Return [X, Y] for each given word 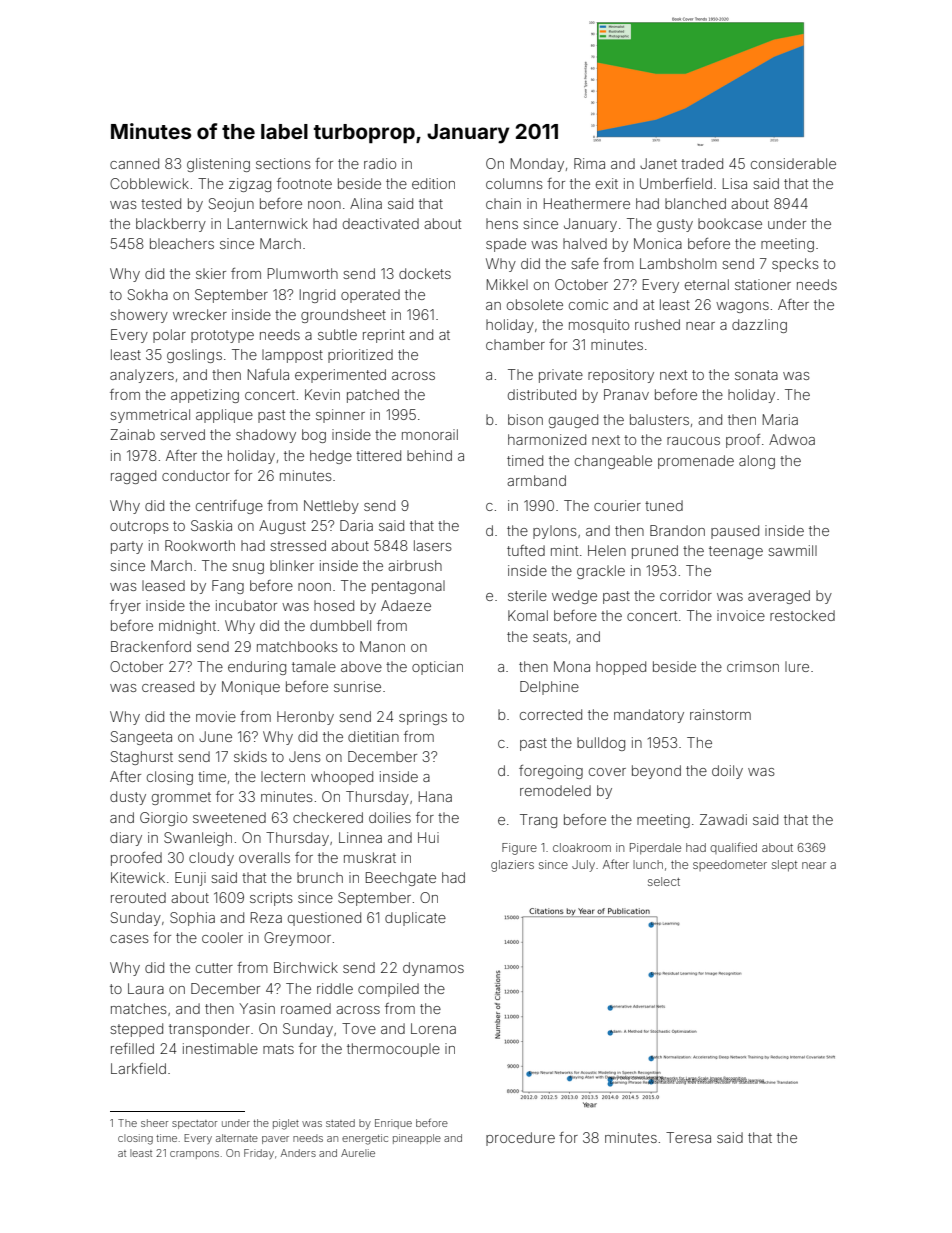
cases [129, 939]
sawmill [792, 550]
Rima [589, 163]
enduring [257, 668]
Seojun [231, 205]
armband [536, 480]
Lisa [735, 183]
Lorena [433, 1028]
